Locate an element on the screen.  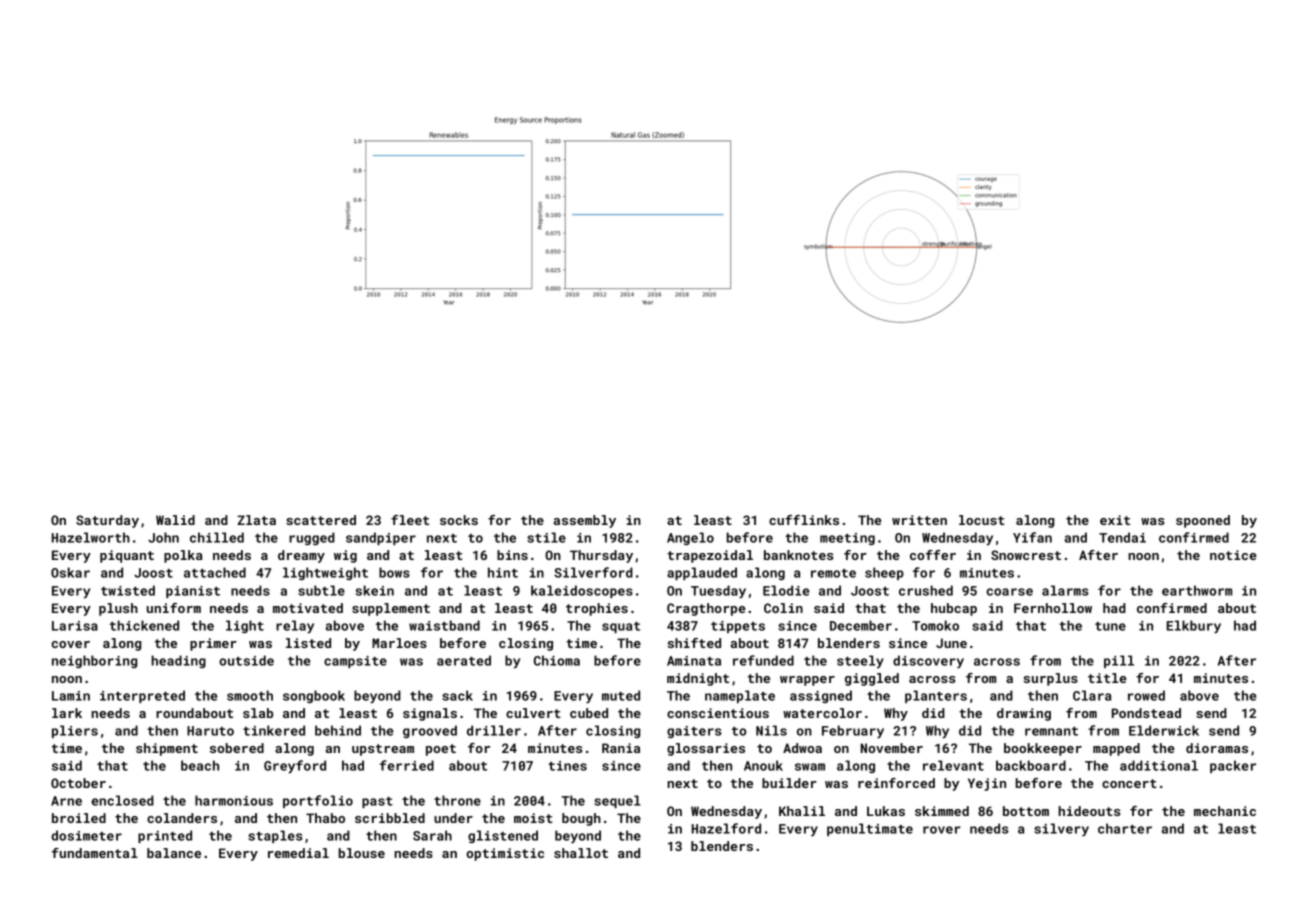
Zlata is located at coordinates (256, 520).
